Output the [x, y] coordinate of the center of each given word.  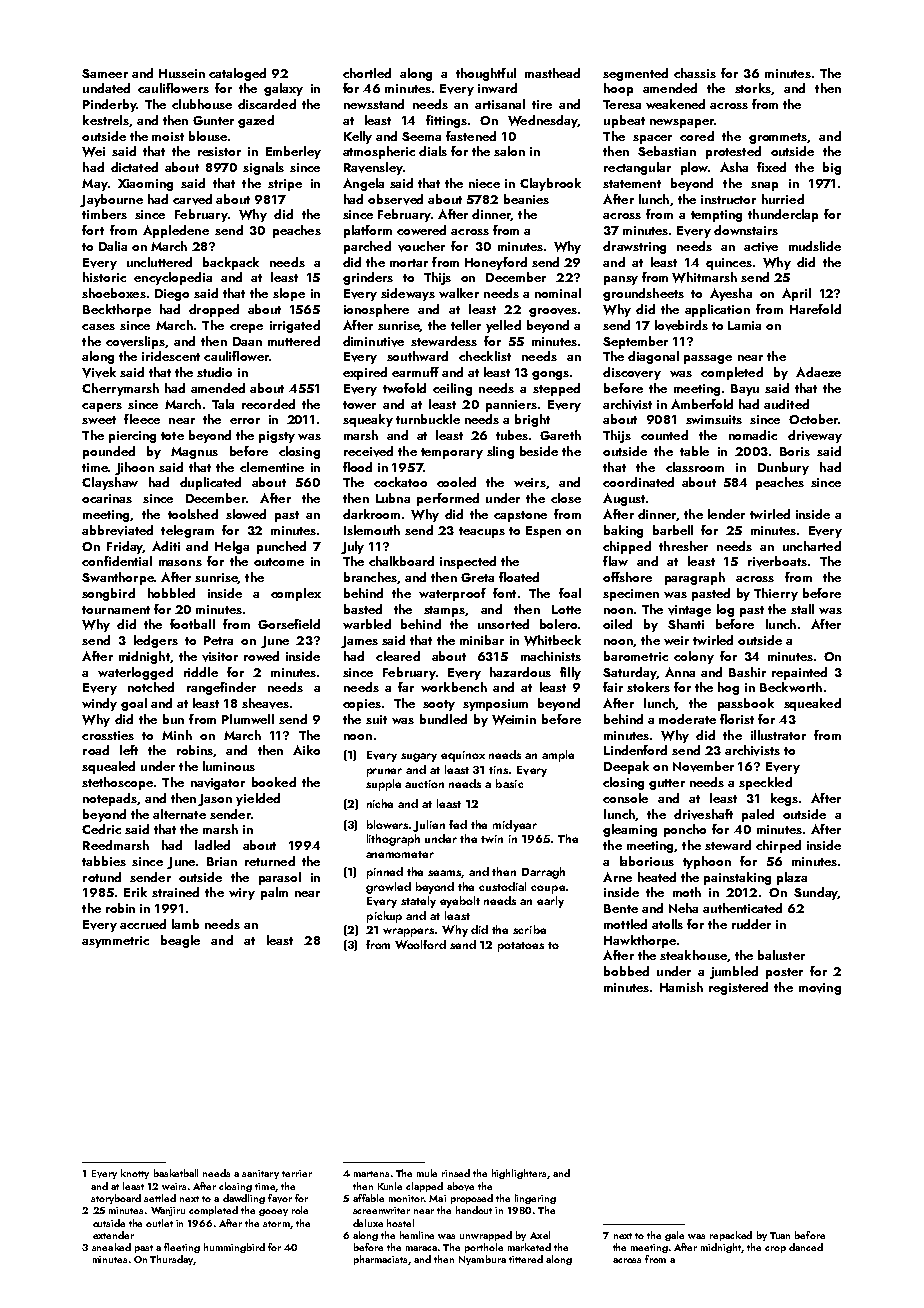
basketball [176, 1173]
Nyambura [482, 1260]
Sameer [105, 73]
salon [509, 151]
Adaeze [818, 372]
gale [674, 1236]
